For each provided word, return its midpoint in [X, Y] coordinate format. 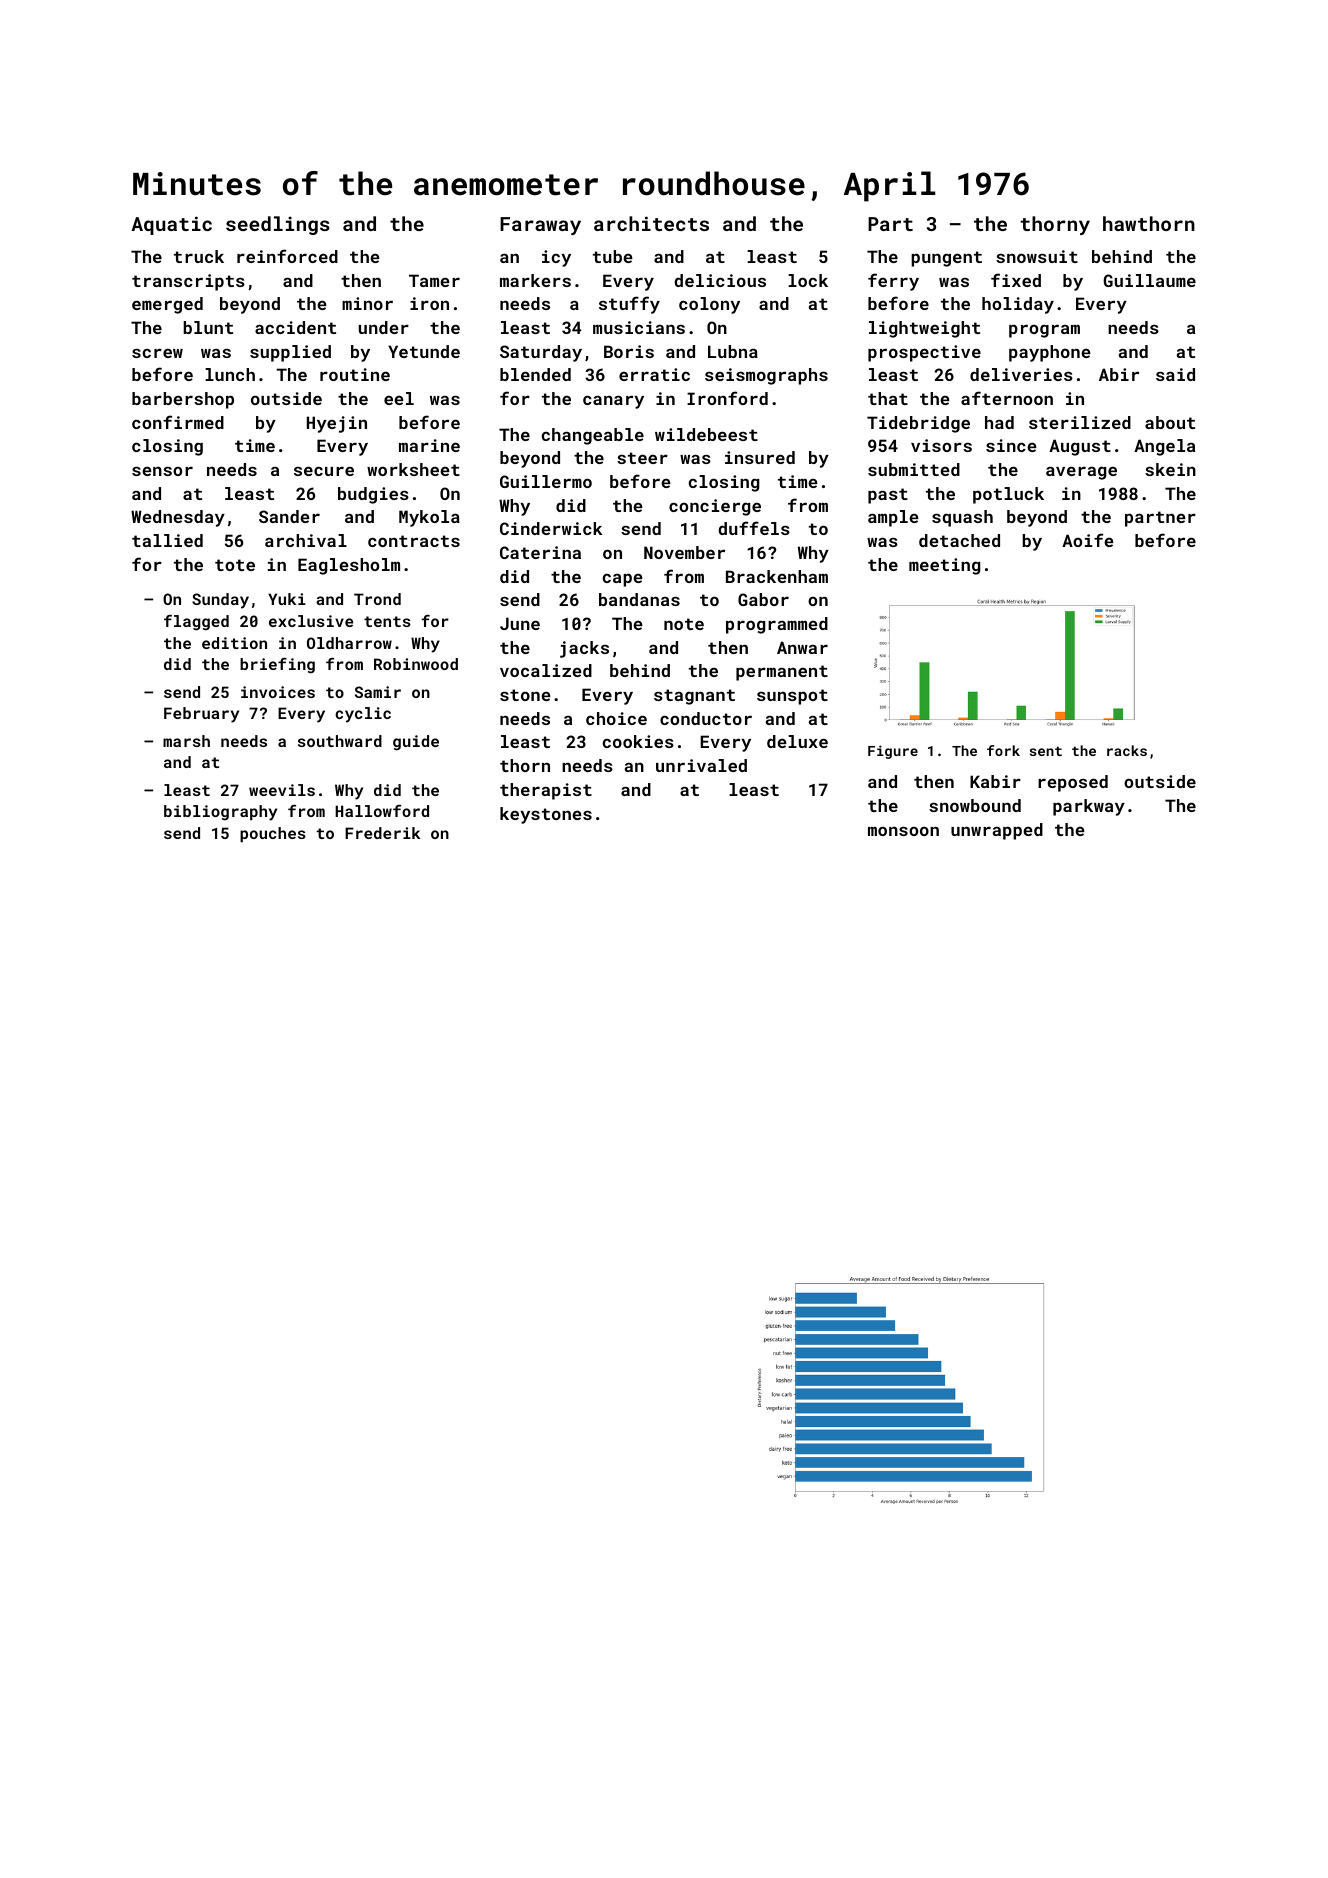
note [684, 624]
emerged [167, 305]
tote [235, 565]
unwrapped [997, 831]
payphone [1050, 353]
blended [535, 374]
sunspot [792, 697]
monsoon [903, 831]
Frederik [382, 833]
